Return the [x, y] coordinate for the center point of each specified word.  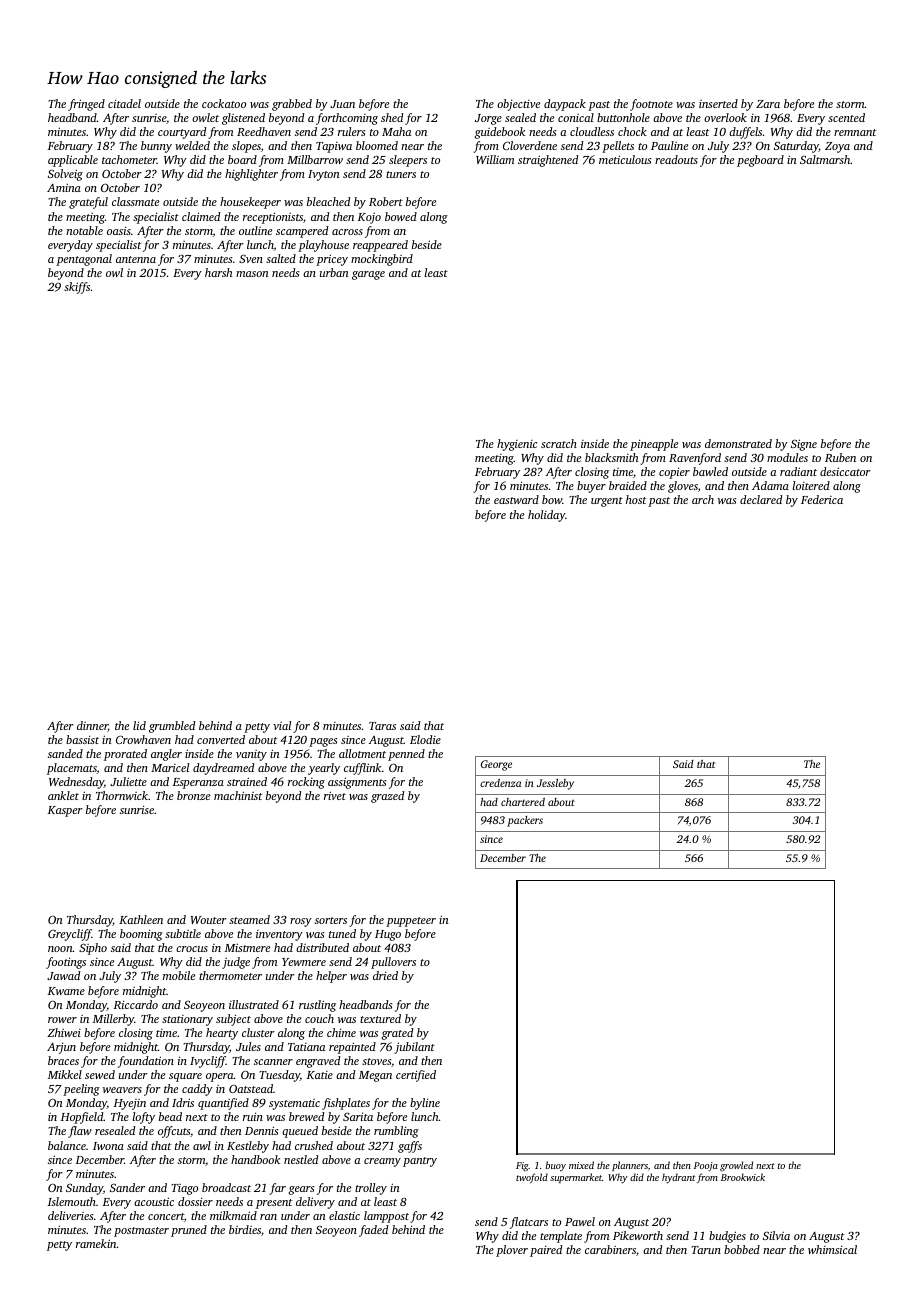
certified [416, 1076]
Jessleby [555, 784]
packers [525, 821]
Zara [768, 104]
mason [252, 274]
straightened [548, 161]
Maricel [170, 767]
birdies [245, 1229]
